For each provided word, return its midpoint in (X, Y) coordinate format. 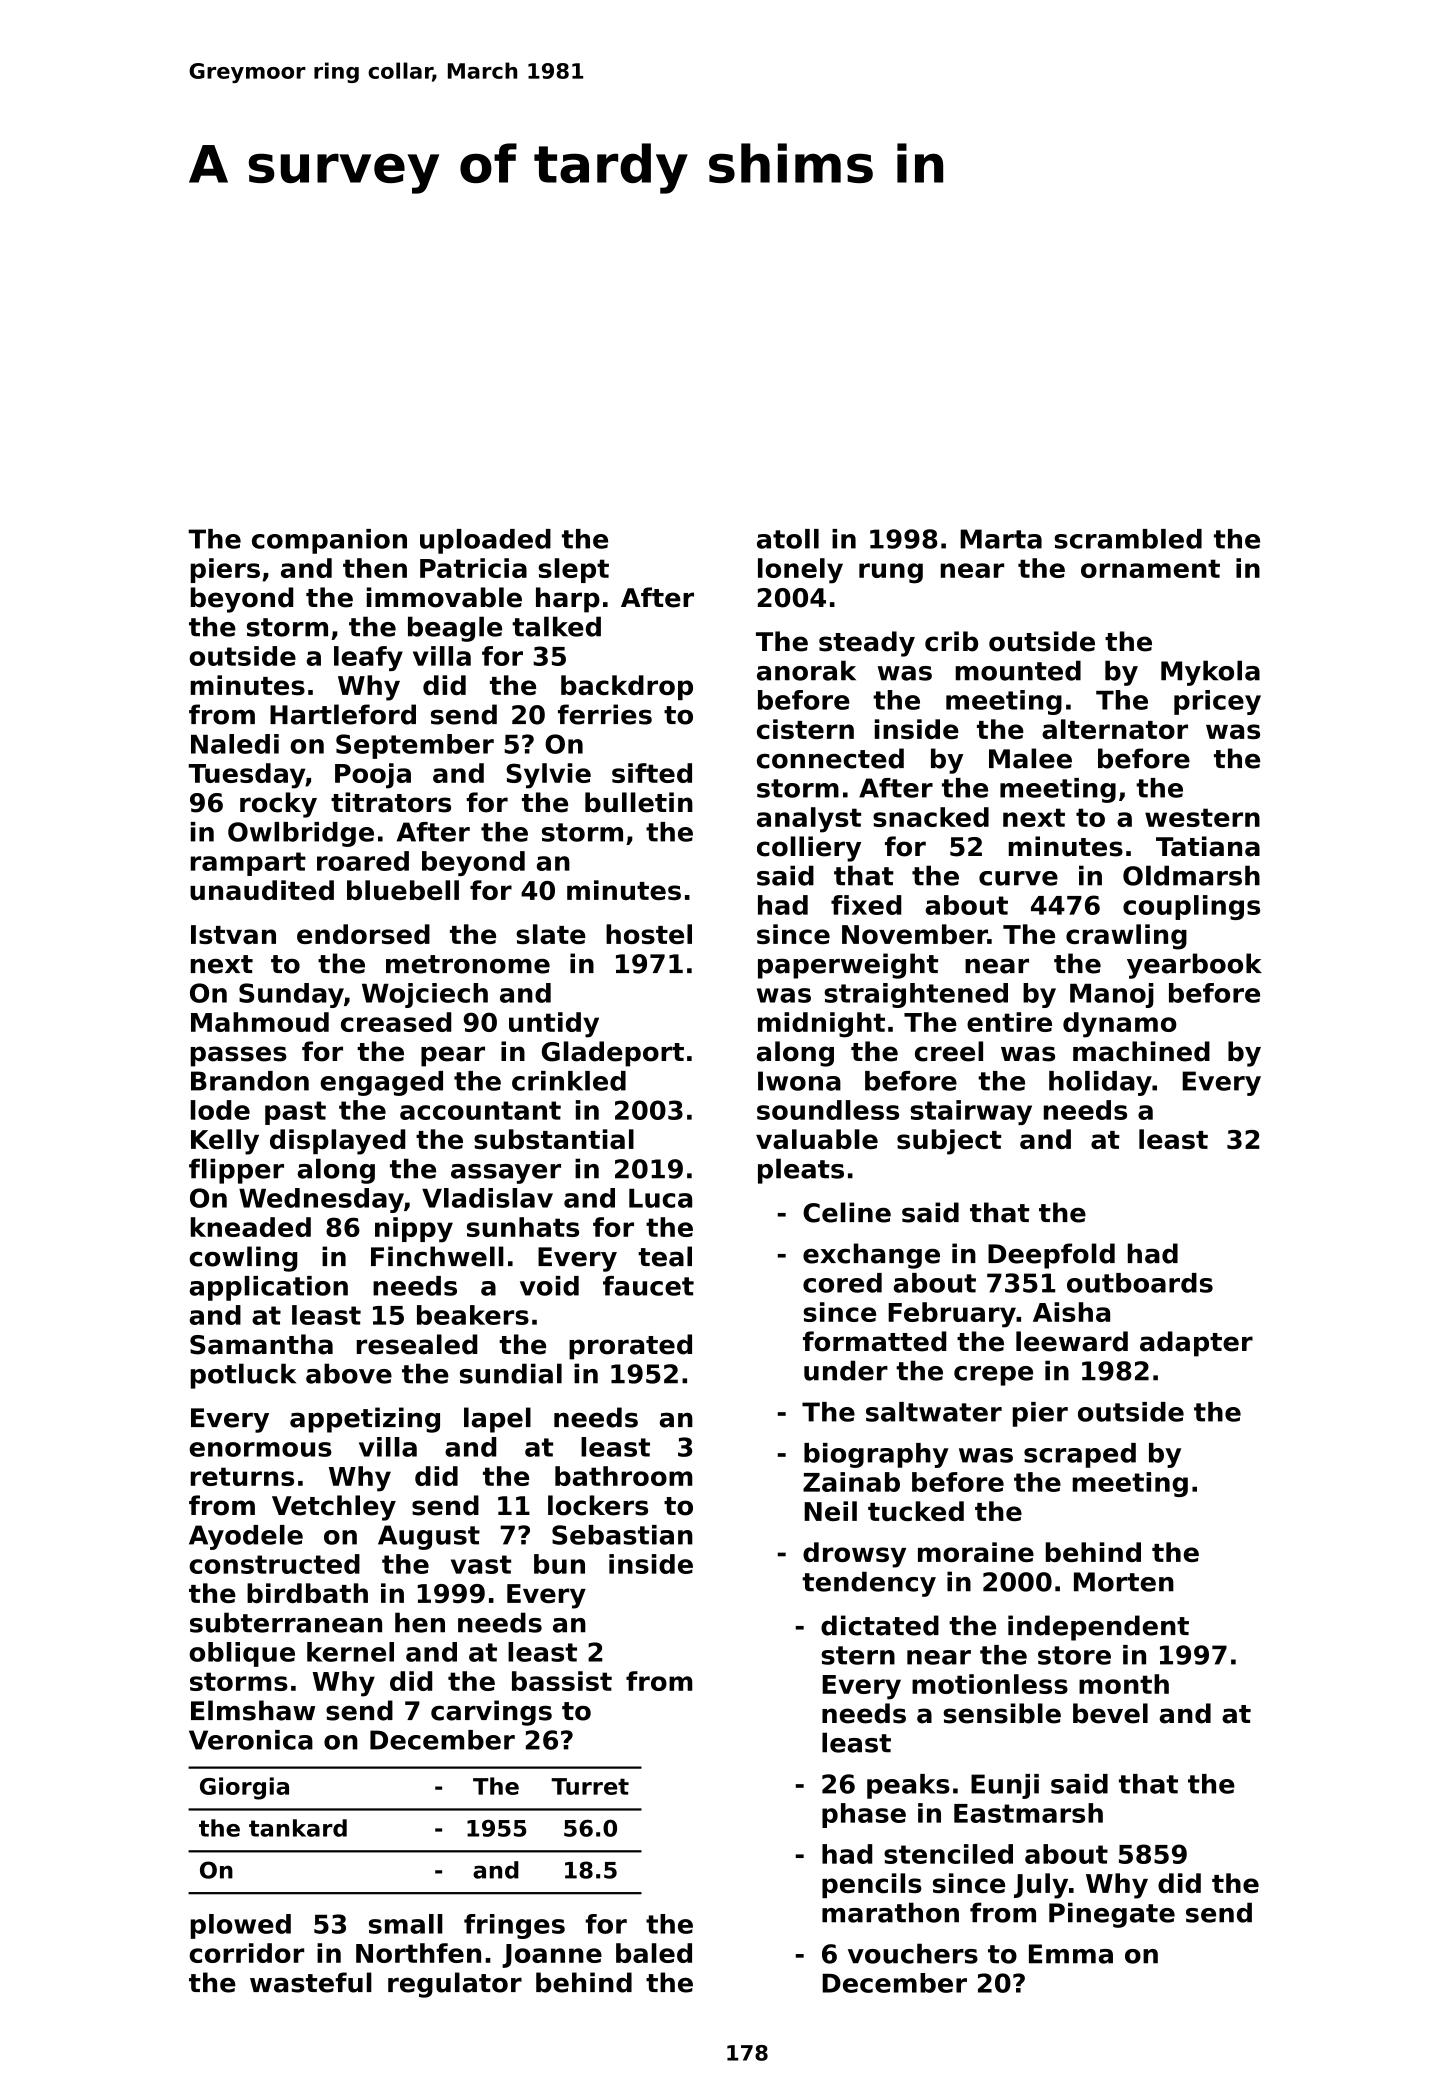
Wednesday (321, 1200)
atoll (788, 539)
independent (1098, 1628)
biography (876, 1455)
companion (329, 541)
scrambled (1128, 539)
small (406, 1924)
